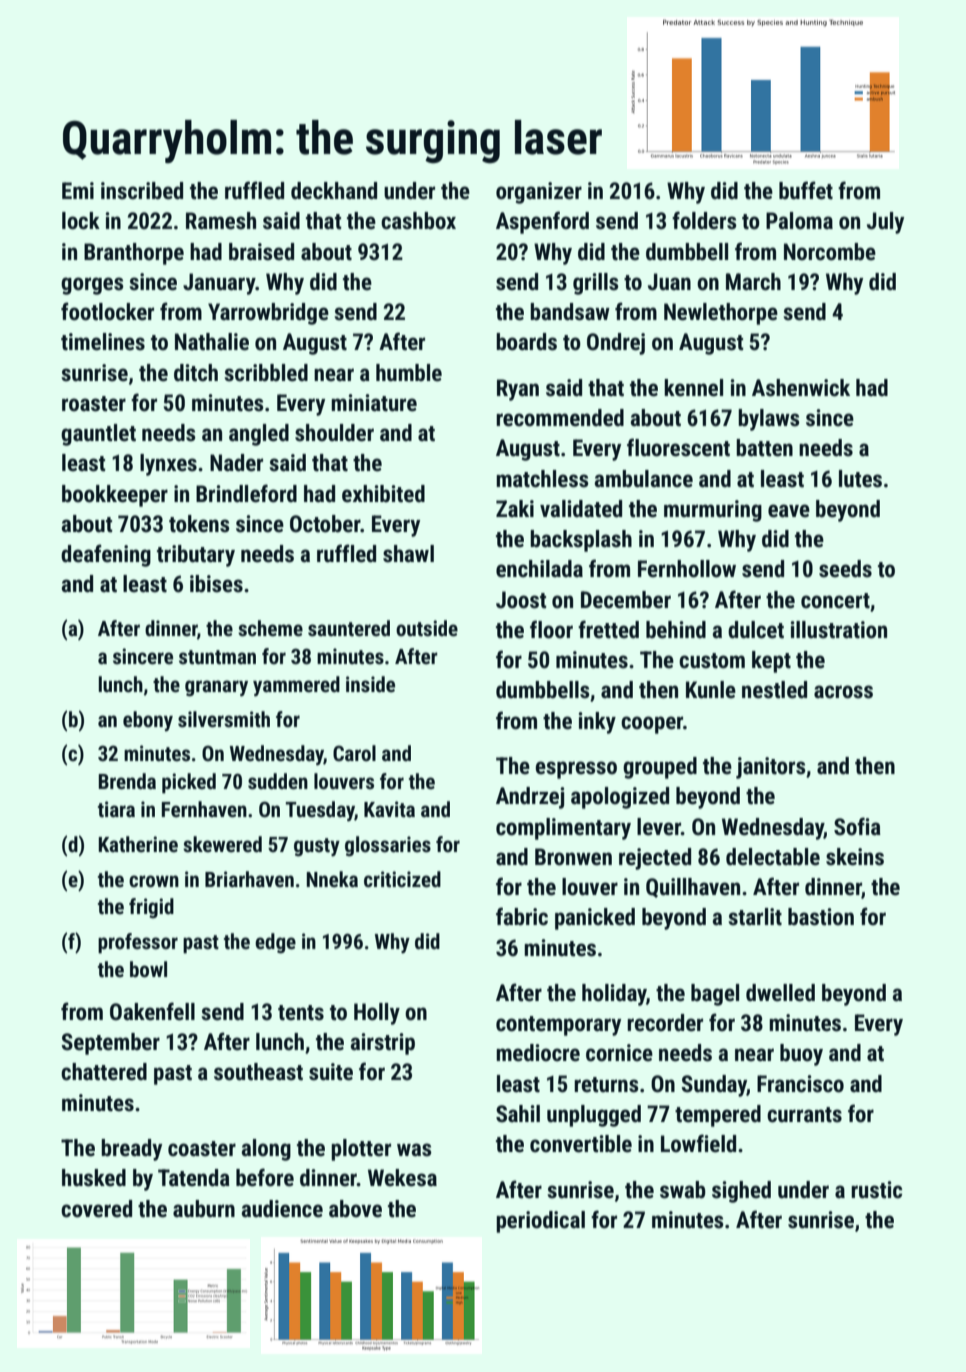 The height and width of the document is (1372, 966). What do you see at coordinates (261, 252) in the document?
I see `braised` at bounding box center [261, 252].
